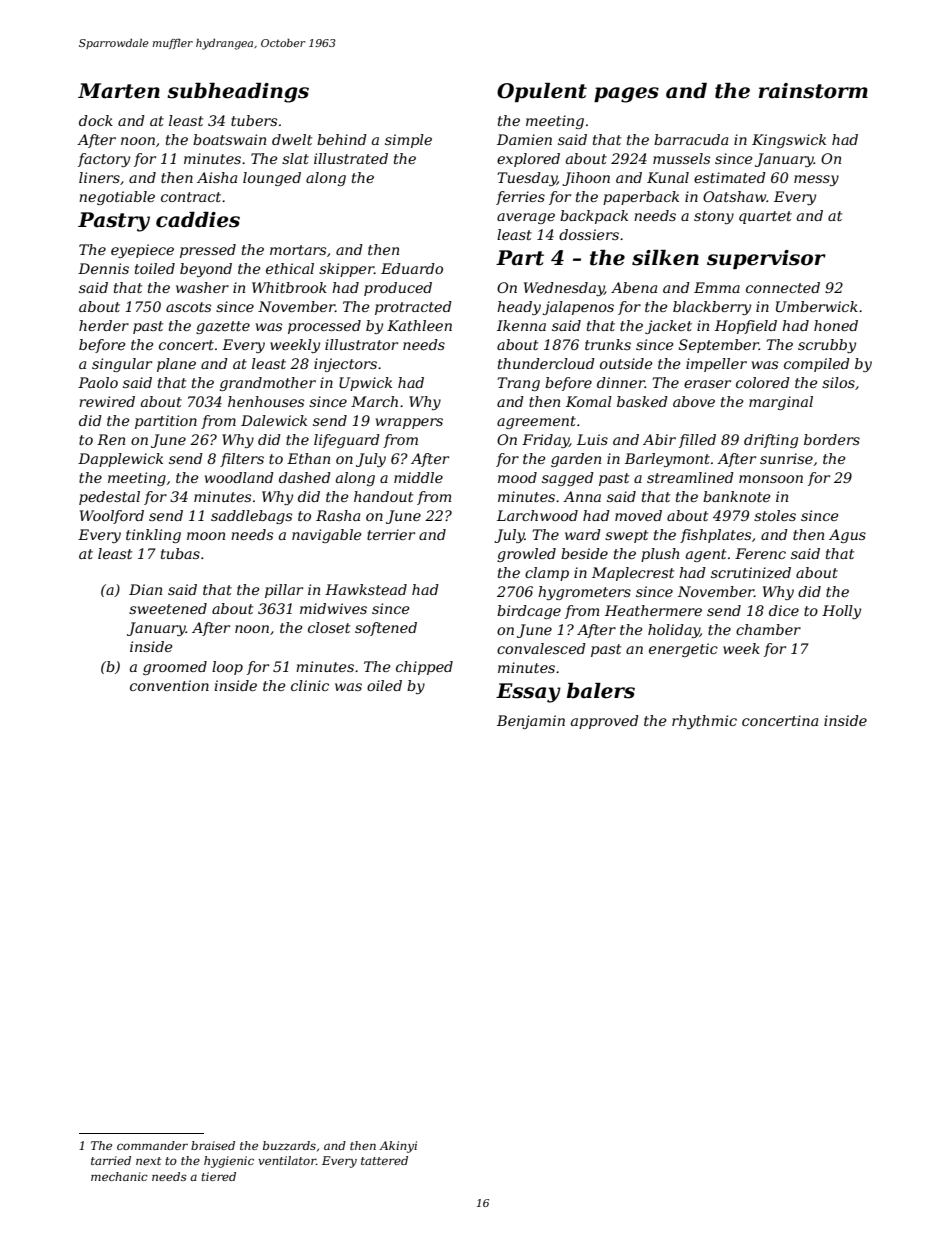  Describe the element at coordinates (584, 553) in the screenshot. I see `beside` at that location.
